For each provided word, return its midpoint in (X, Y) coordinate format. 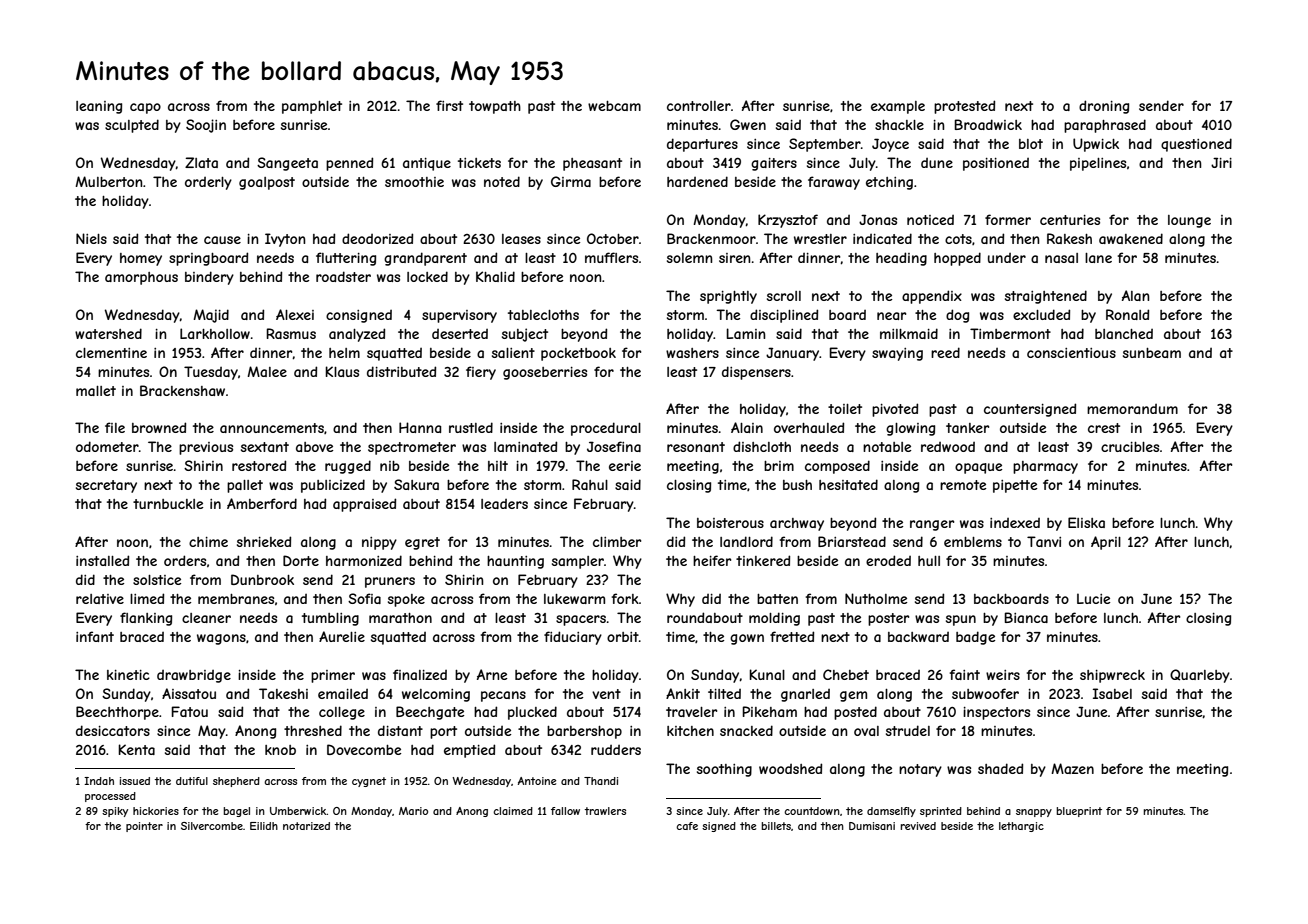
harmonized (364, 560)
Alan (1136, 295)
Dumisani (872, 826)
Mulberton (109, 181)
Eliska (1086, 522)
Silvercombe (212, 826)
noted (502, 181)
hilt (498, 466)
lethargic (1021, 827)
